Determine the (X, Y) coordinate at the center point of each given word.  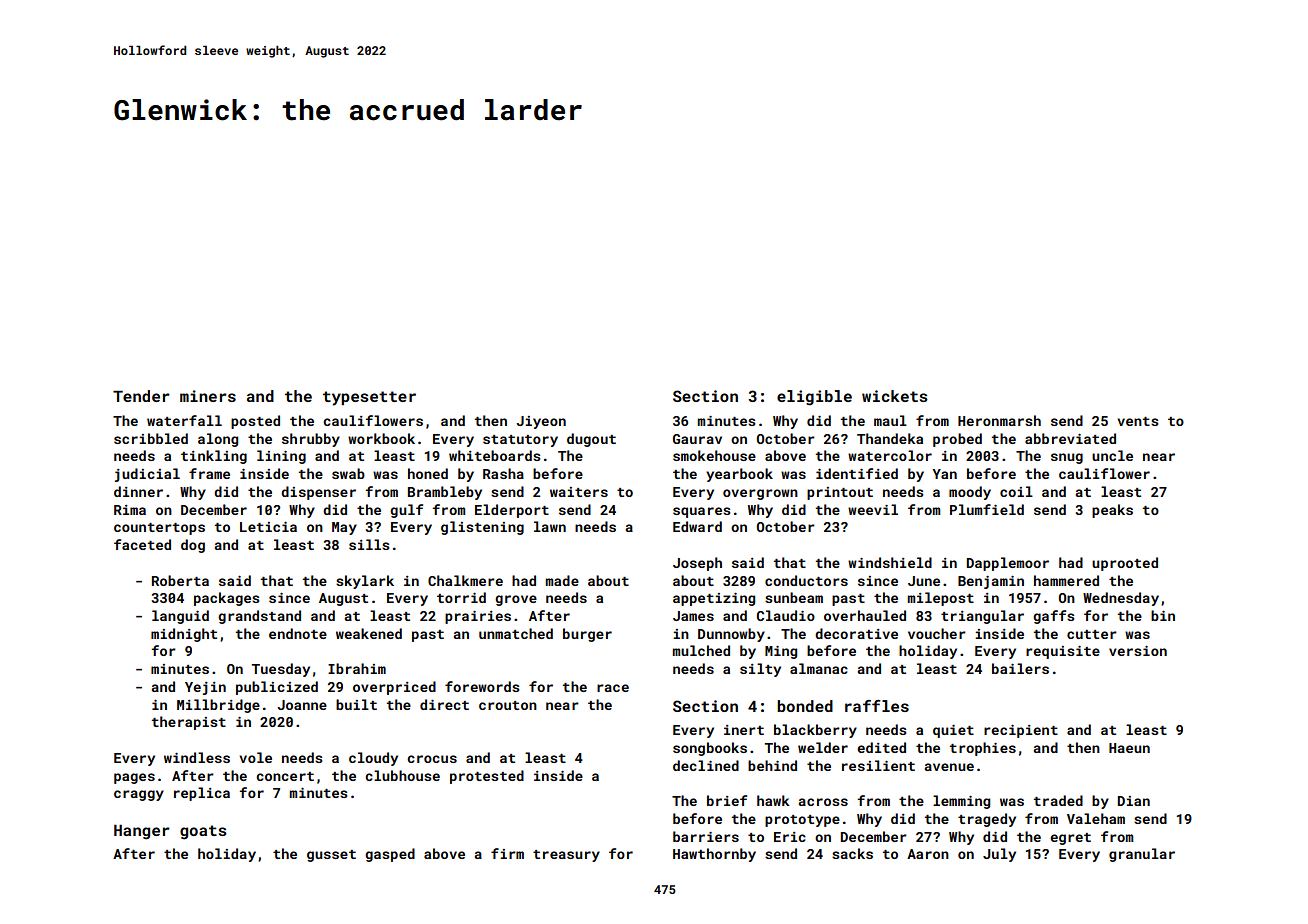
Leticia (268, 527)
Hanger (142, 832)
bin (1163, 615)
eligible (814, 398)
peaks (1112, 511)
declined (706, 765)
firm (507, 853)
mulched (701, 650)
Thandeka (890, 438)
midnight (184, 635)
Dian (1134, 801)
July (999, 855)
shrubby (311, 440)
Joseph (697, 564)
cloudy (373, 759)
